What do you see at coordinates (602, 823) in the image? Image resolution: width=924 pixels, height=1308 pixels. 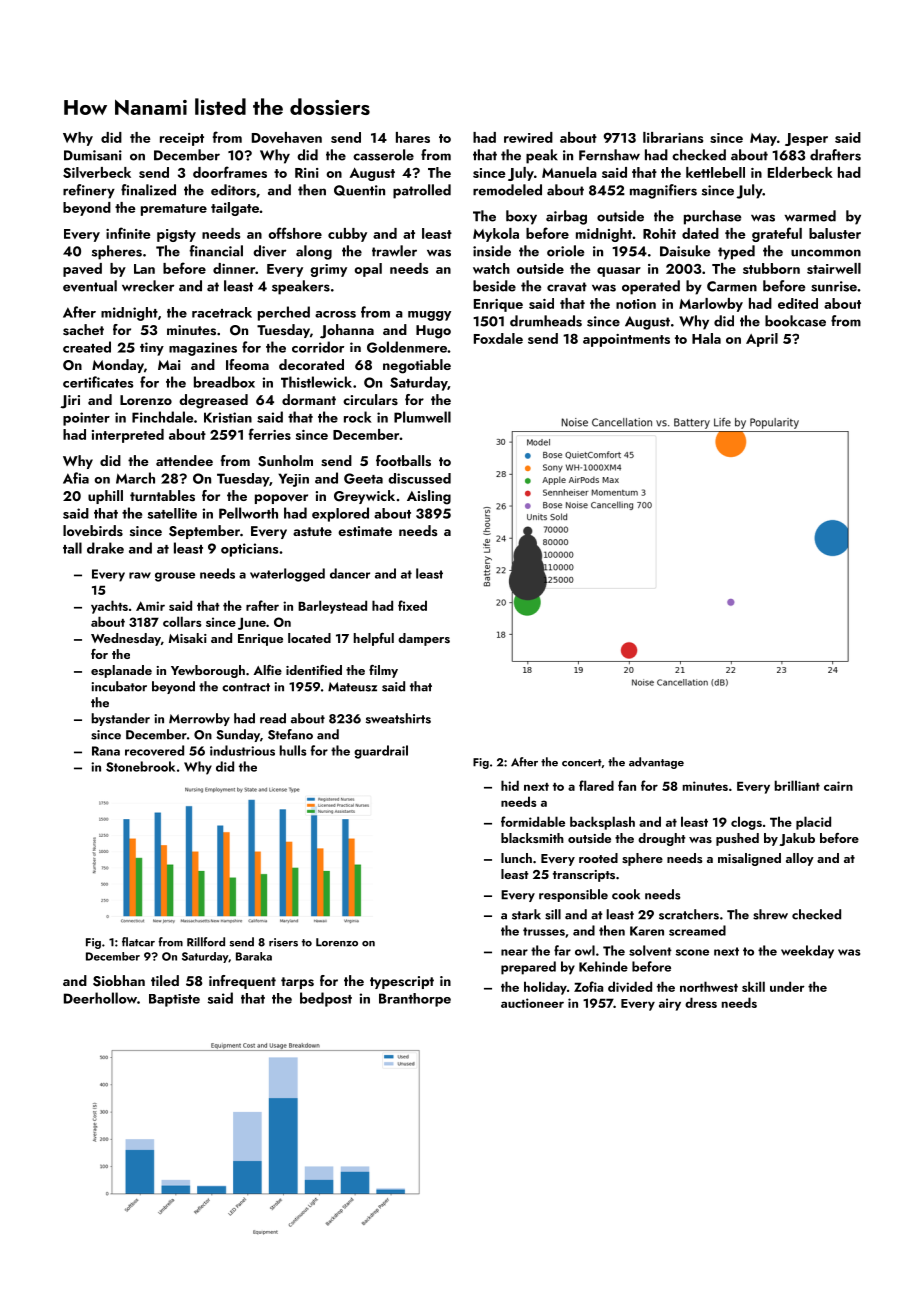 I see `backsplash` at bounding box center [602, 823].
